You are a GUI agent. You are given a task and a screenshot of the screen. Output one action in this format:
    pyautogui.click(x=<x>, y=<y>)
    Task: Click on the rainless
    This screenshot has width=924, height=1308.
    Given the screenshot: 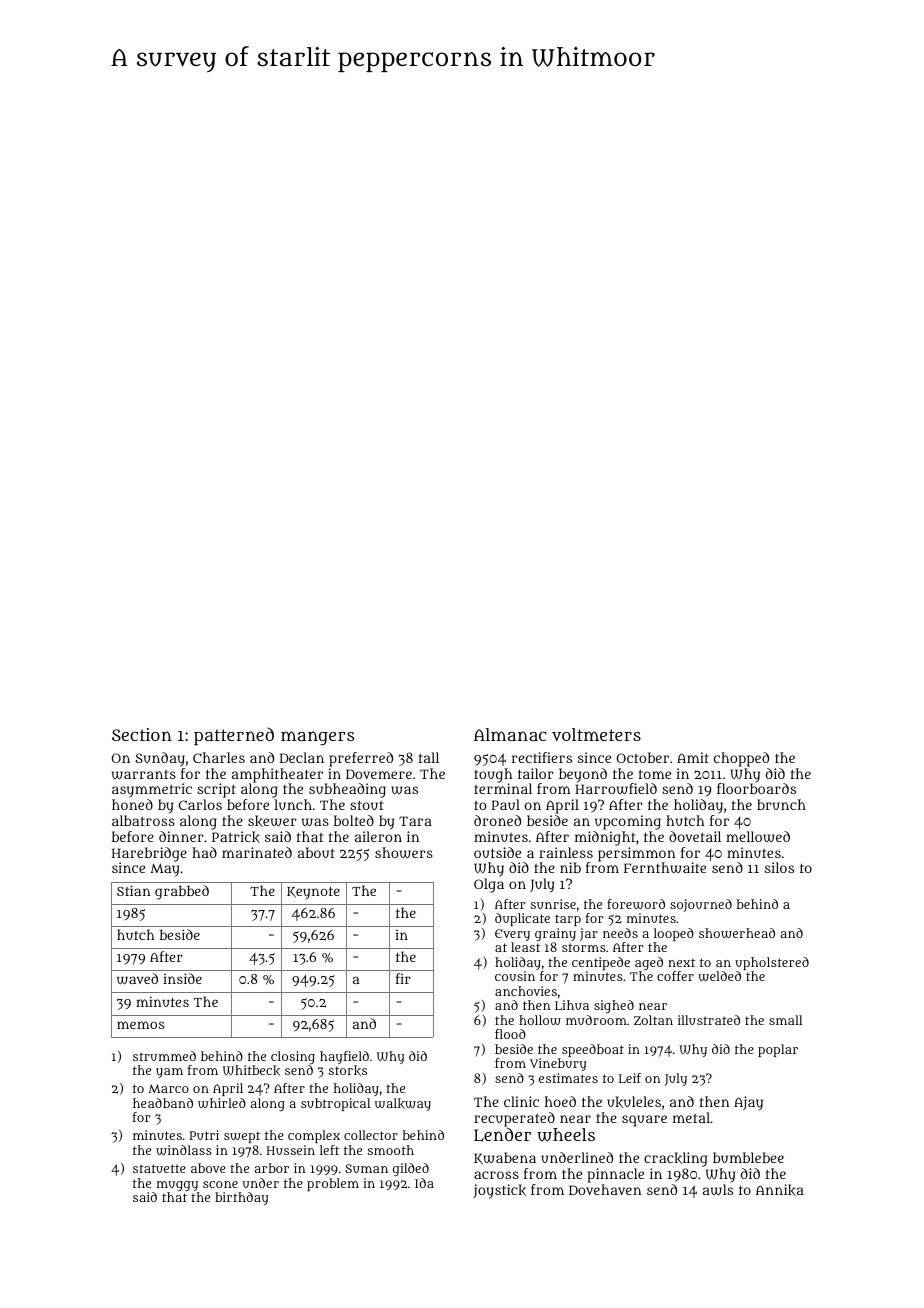 What is the action you would take?
    pyautogui.click(x=566, y=852)
